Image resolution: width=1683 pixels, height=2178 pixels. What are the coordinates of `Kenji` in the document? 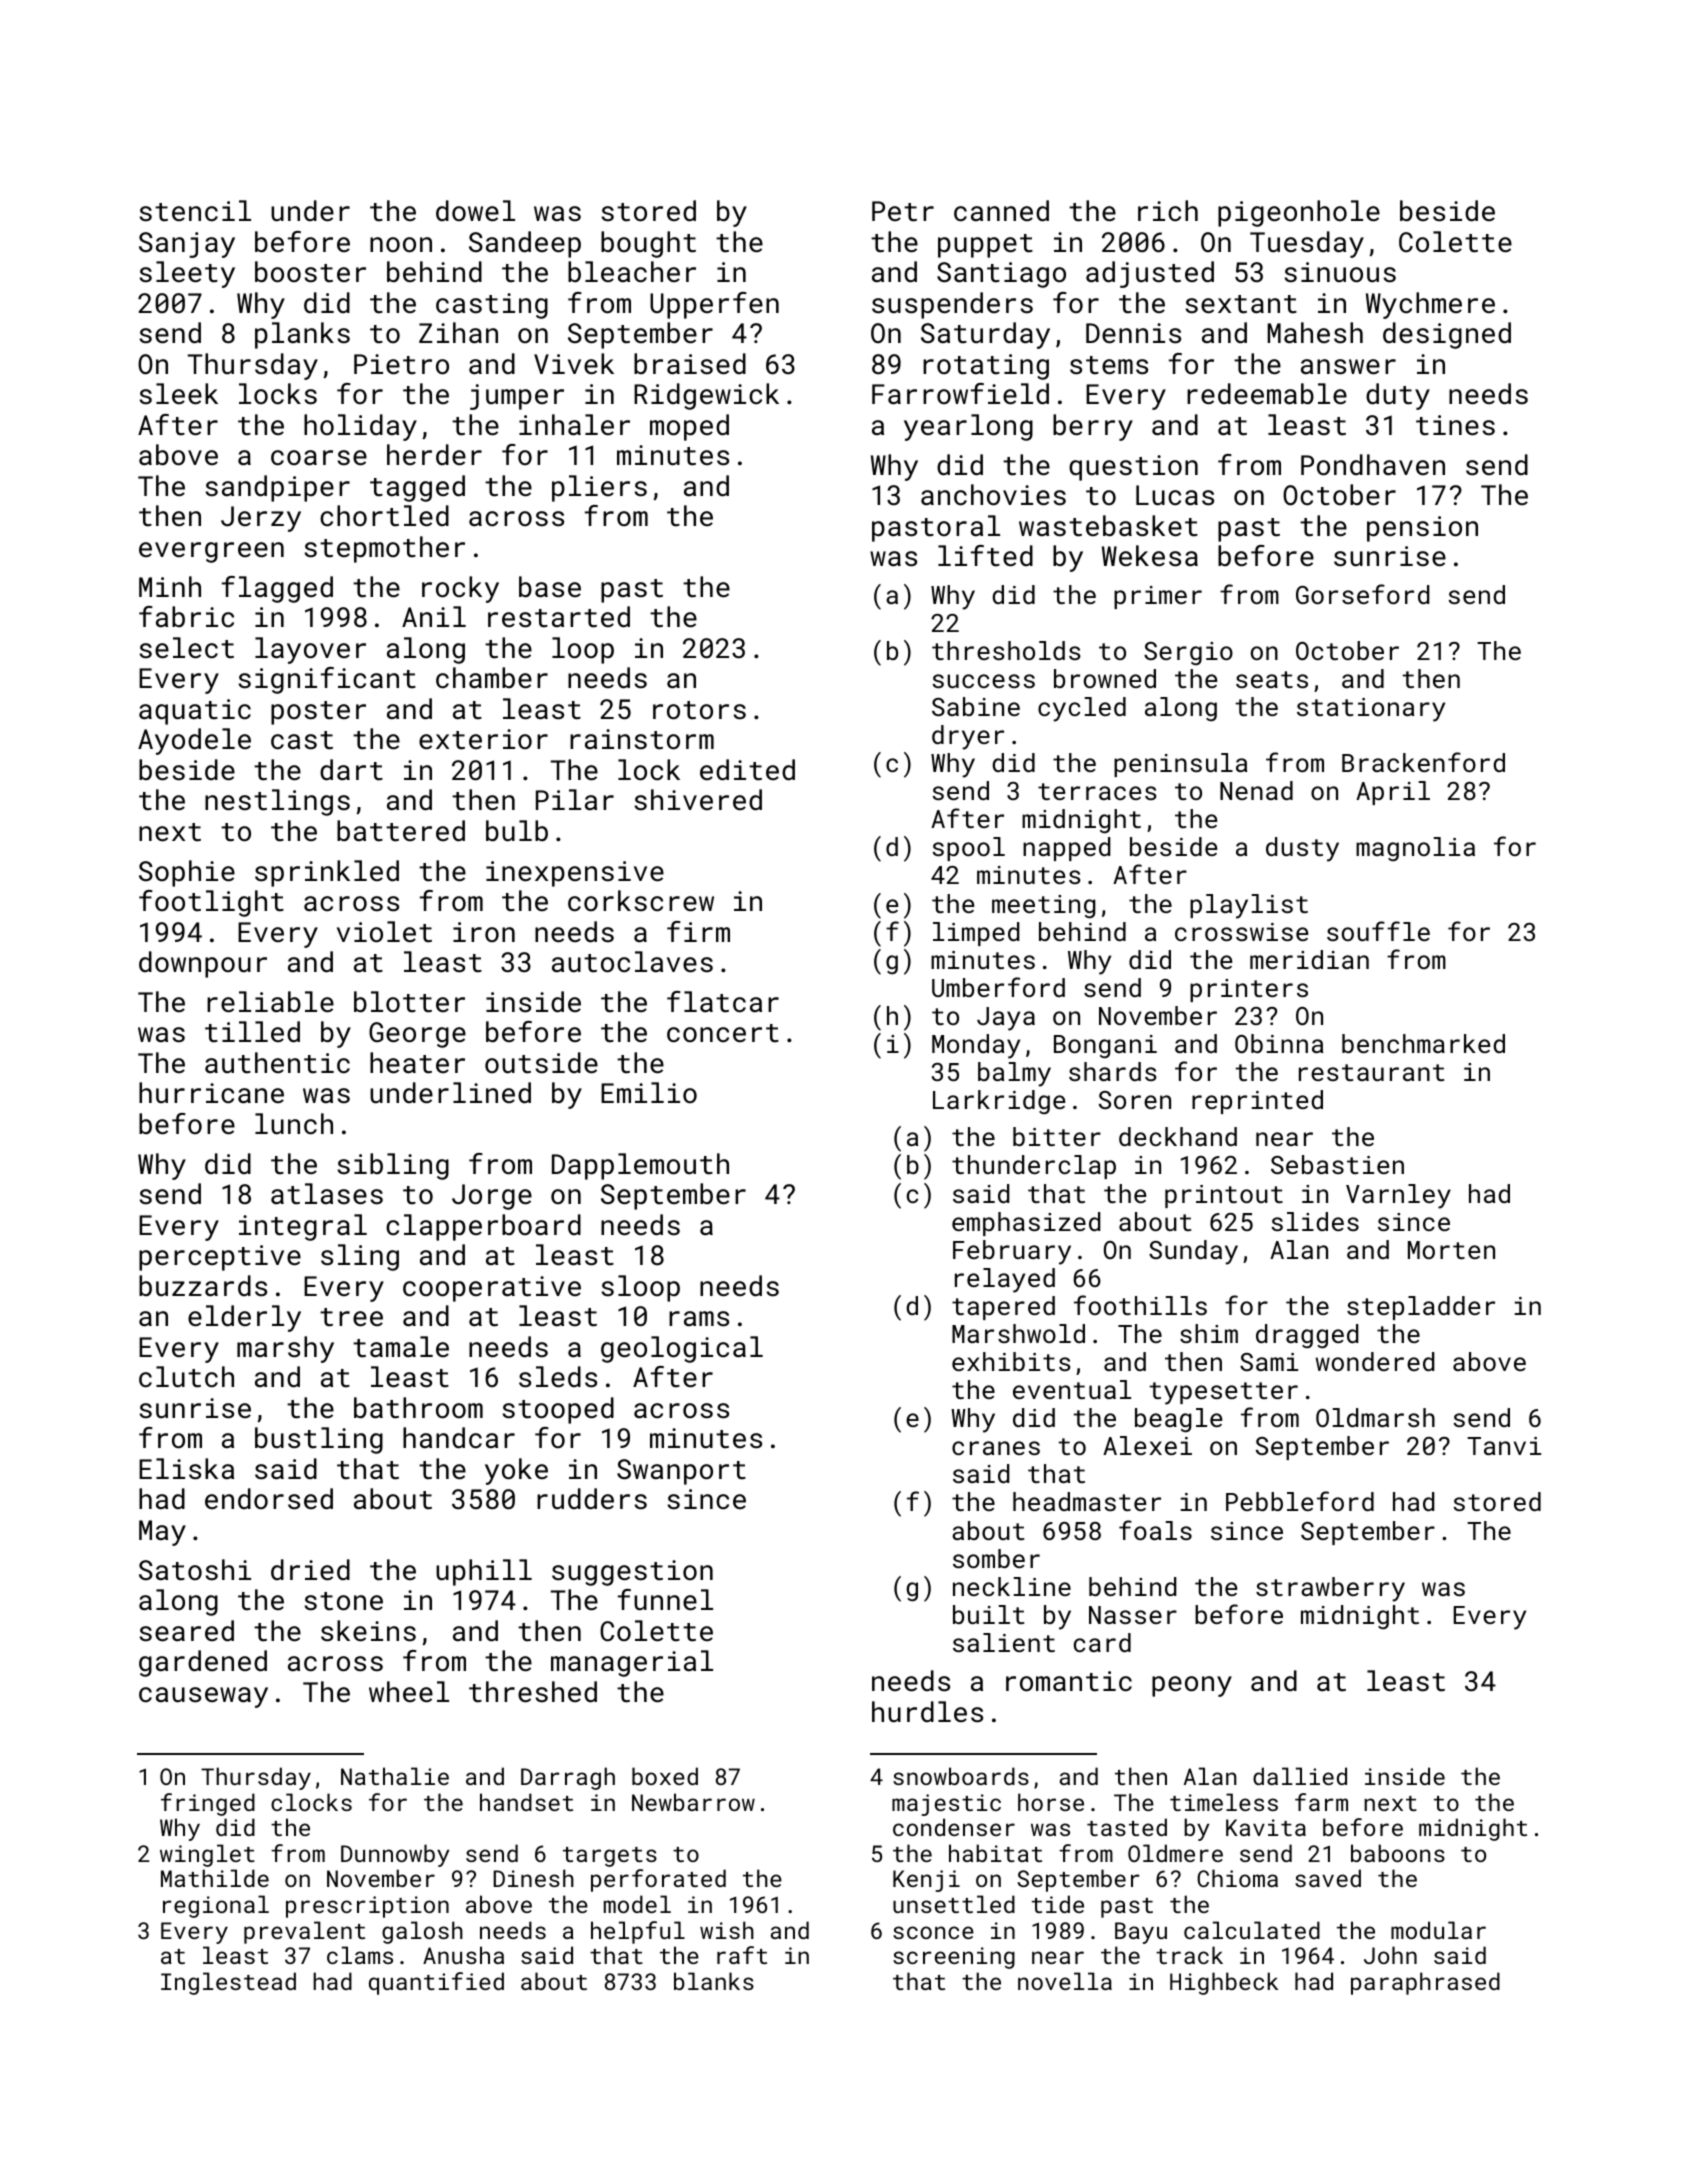 It's located at (926, 1881).
